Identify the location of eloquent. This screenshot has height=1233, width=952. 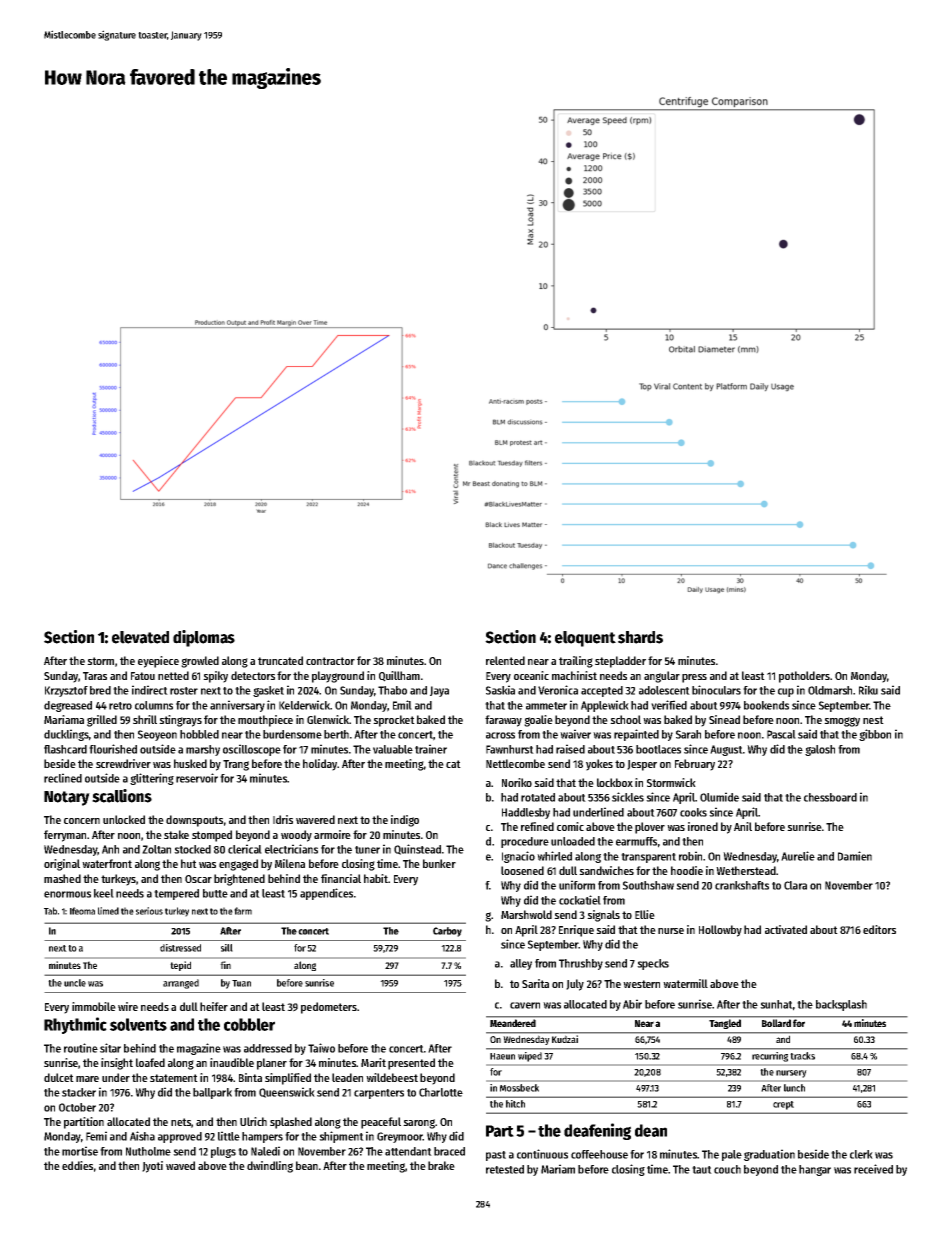
(585, 639).
